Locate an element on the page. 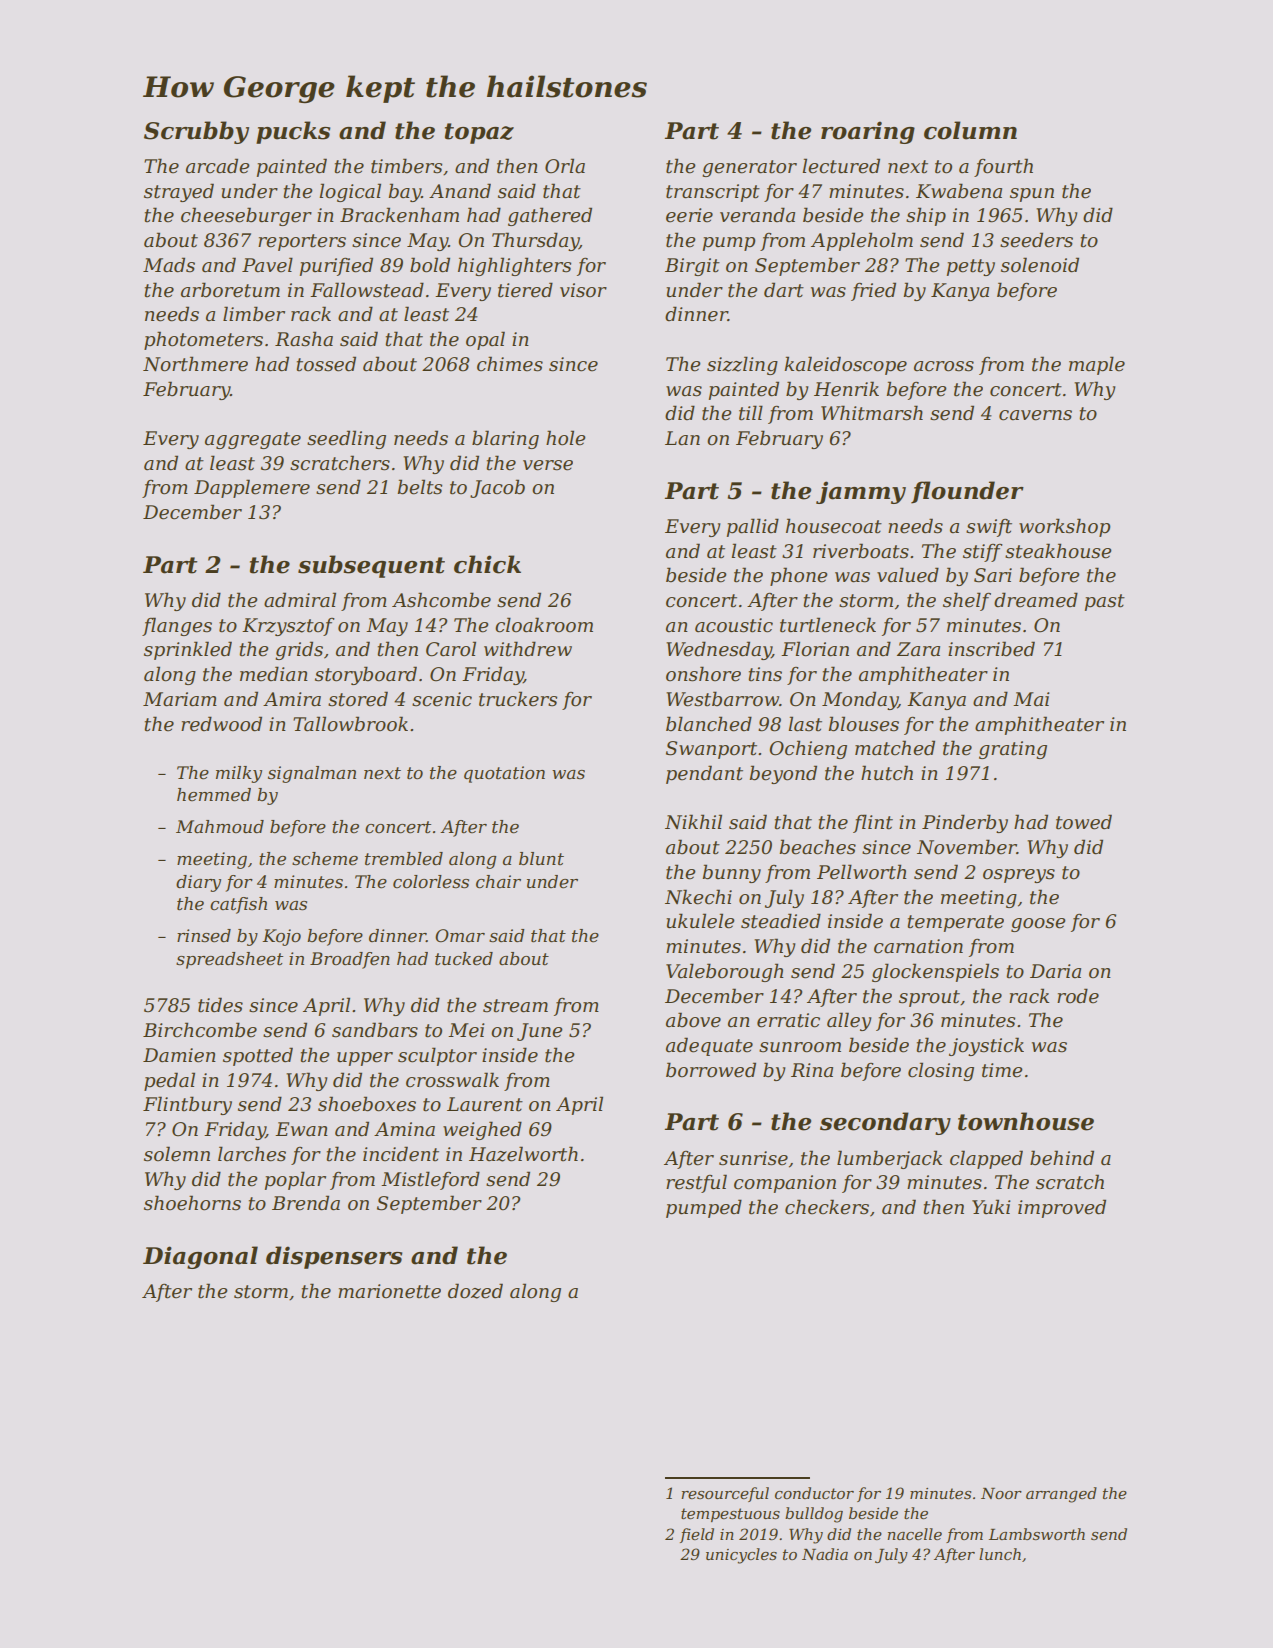  Fallowstead is located at coordinates (367, 290).
